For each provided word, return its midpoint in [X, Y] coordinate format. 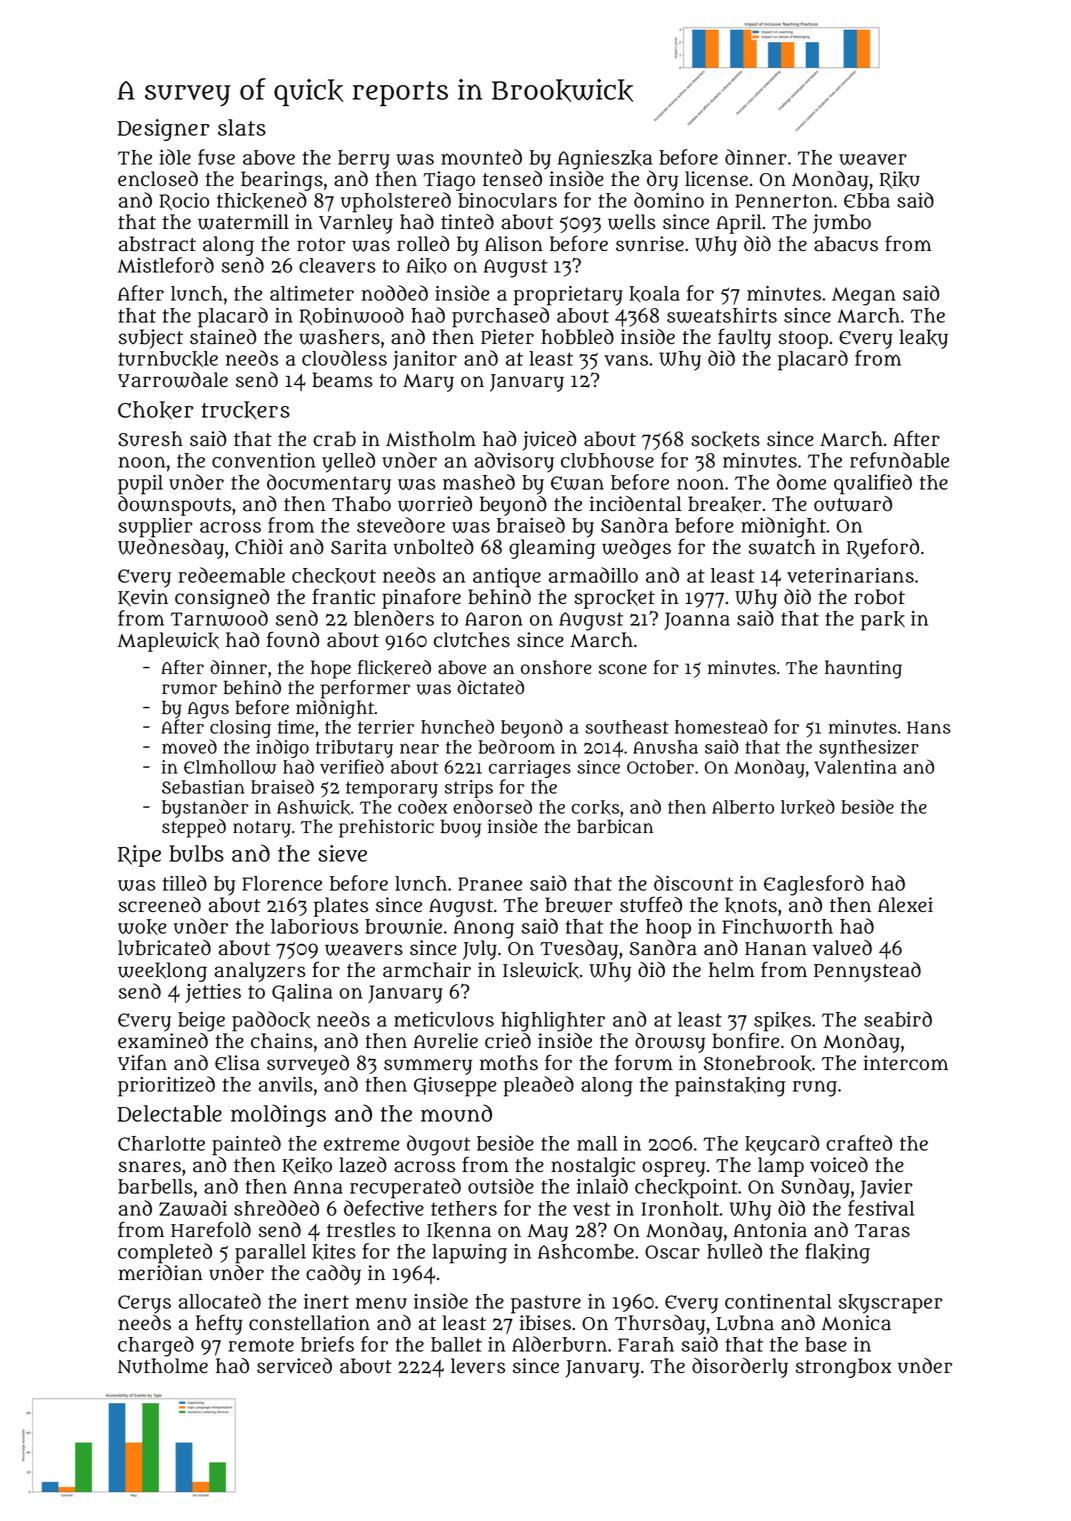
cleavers [337, 265]
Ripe [139, 856]
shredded [276, 1208]
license [716, 179]
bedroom [516, 746]
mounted [481, 157]
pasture [546, 1304]
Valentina [855, 767]
